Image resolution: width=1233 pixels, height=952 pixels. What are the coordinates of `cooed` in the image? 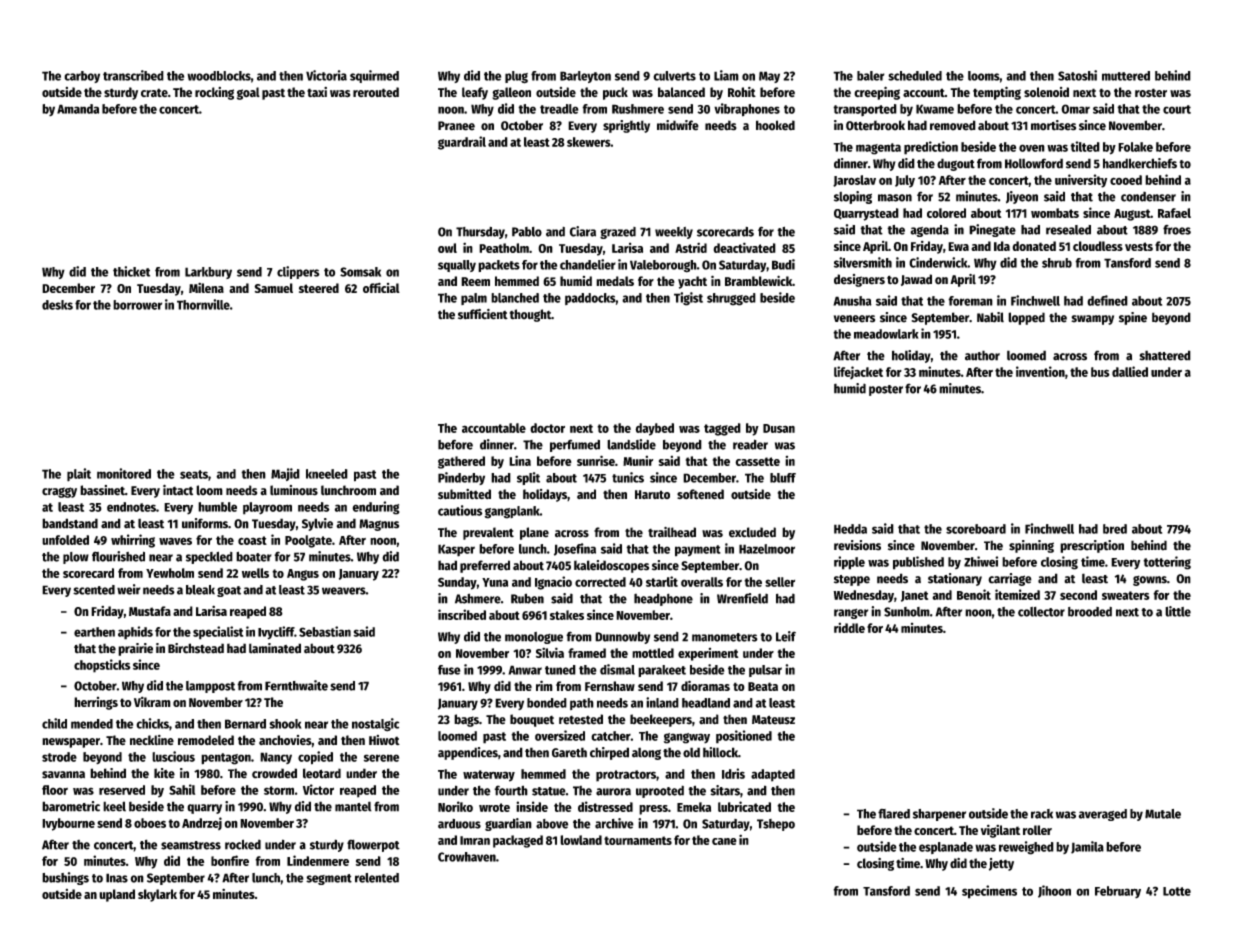 It's located at (1126, 180).
